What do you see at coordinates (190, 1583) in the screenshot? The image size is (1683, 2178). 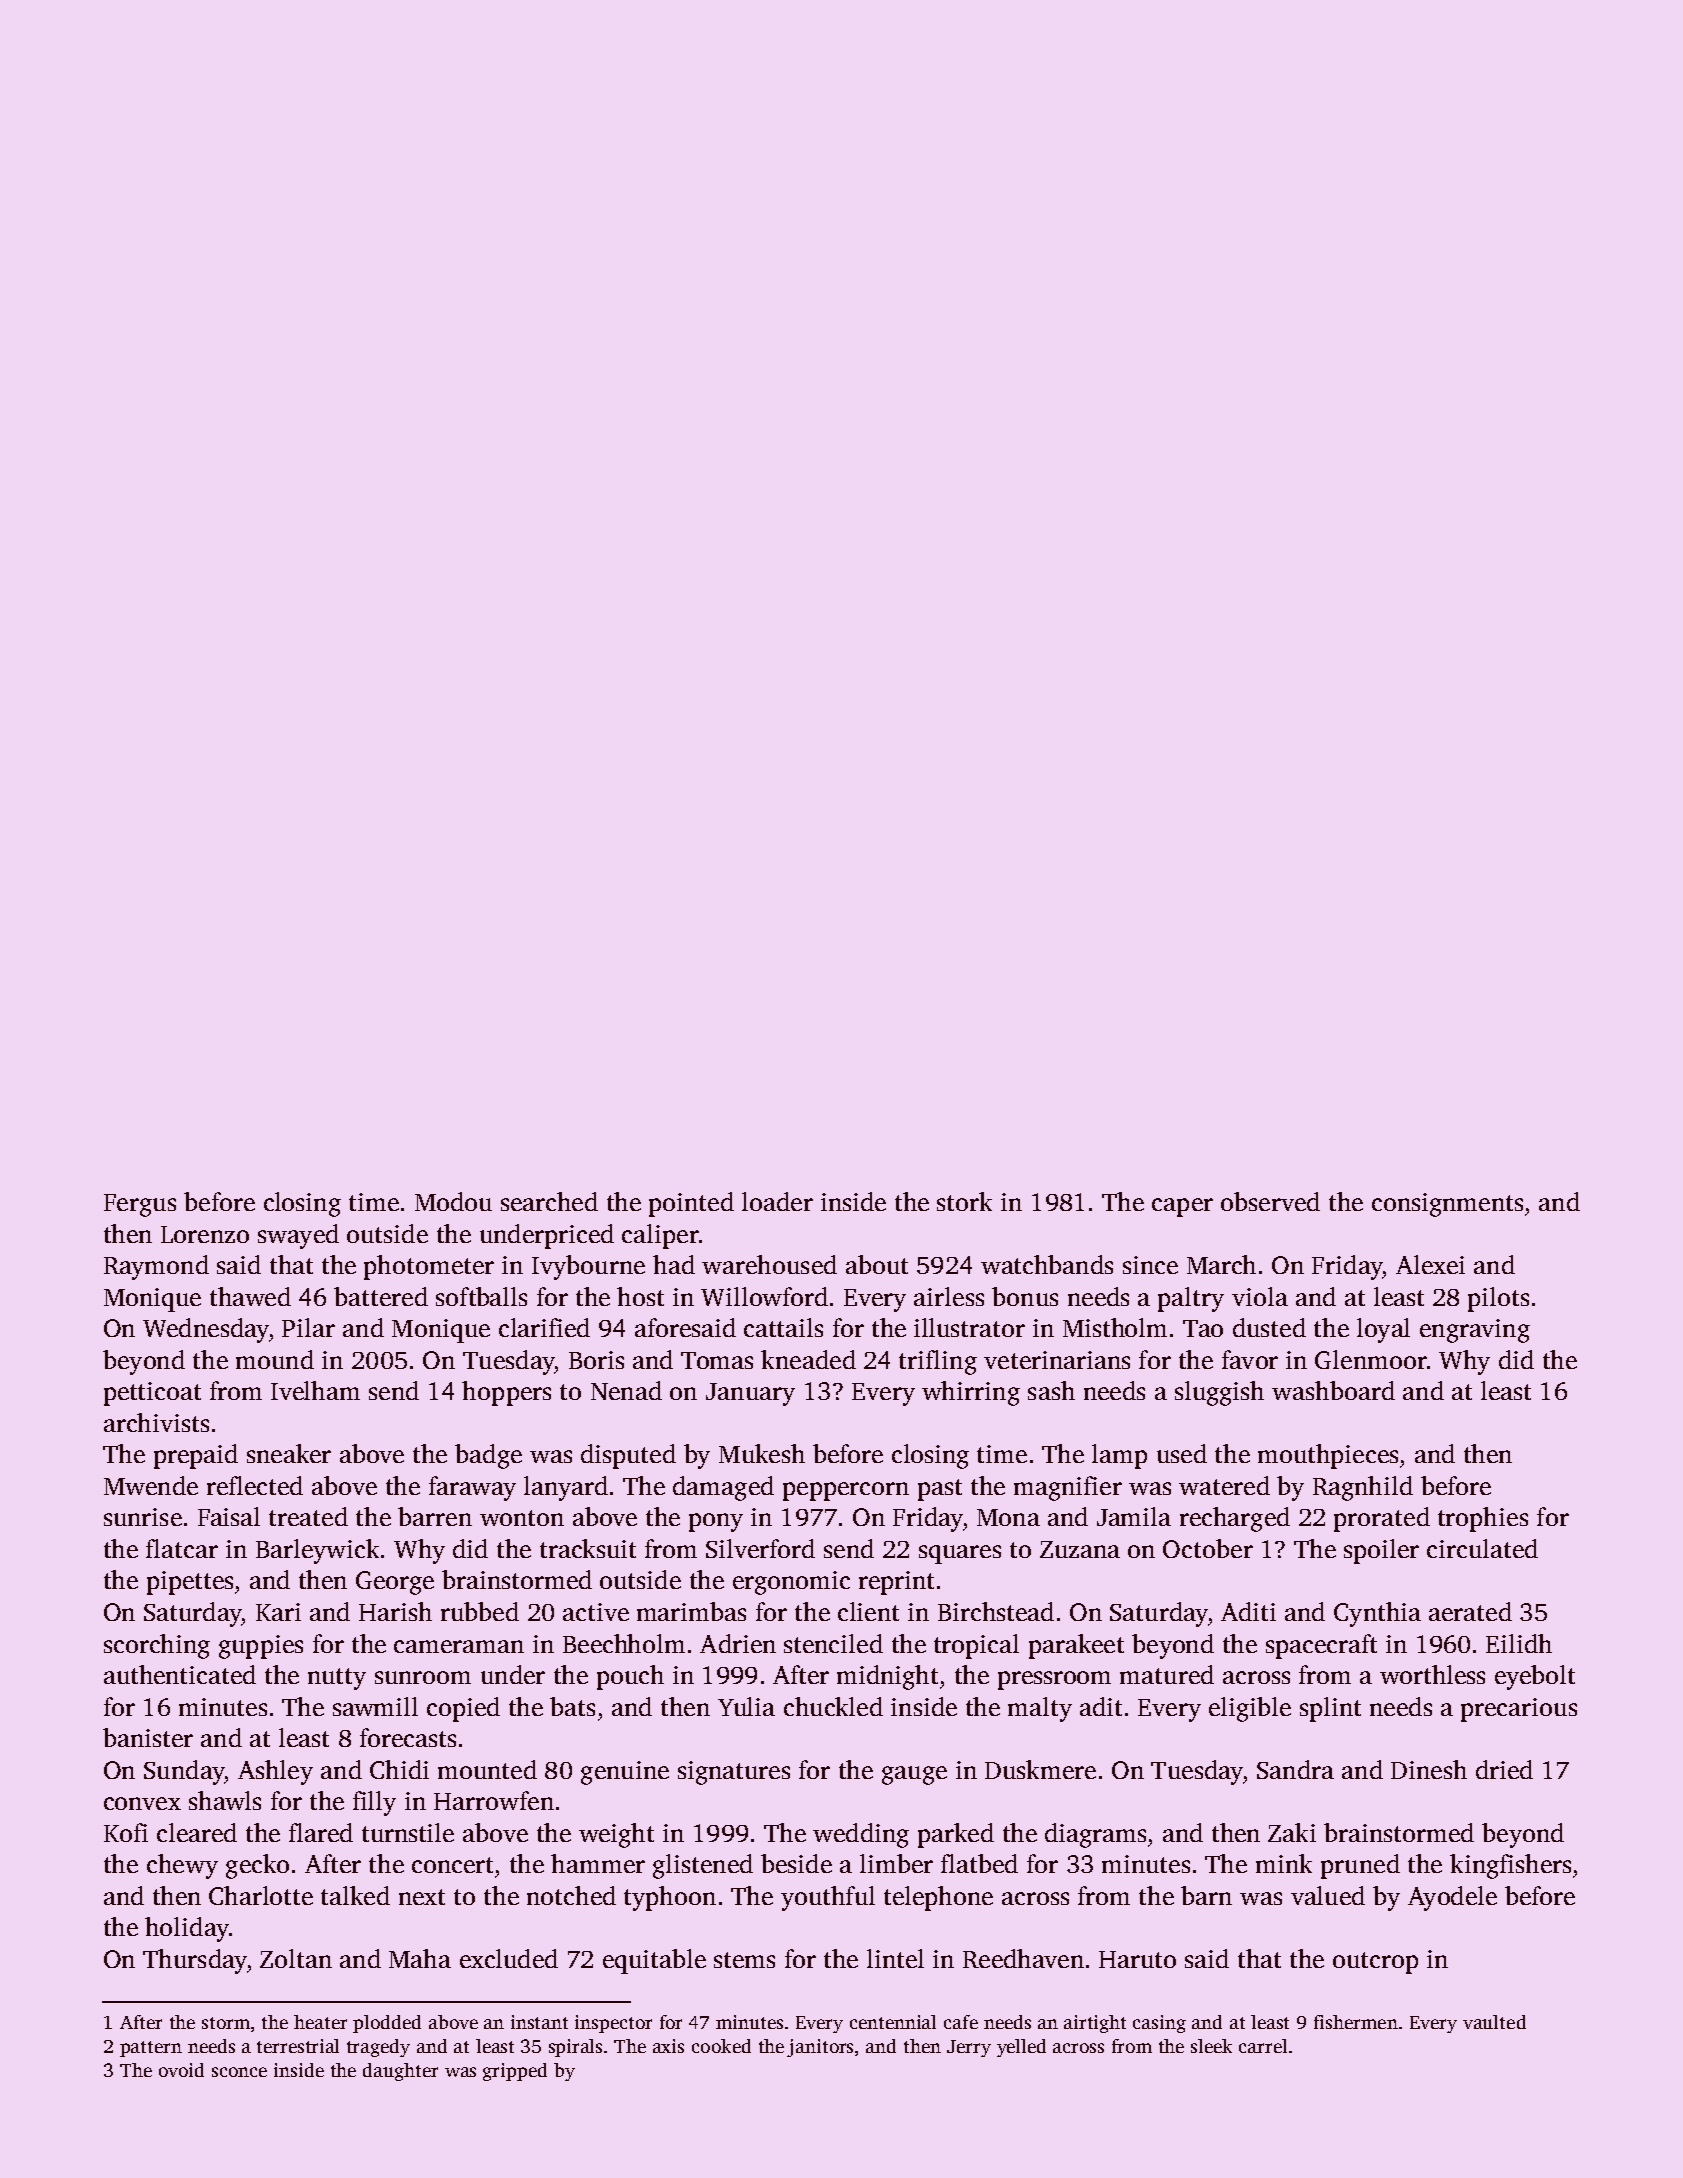 I see `pipettes` at bounding box center [190, 1583].
